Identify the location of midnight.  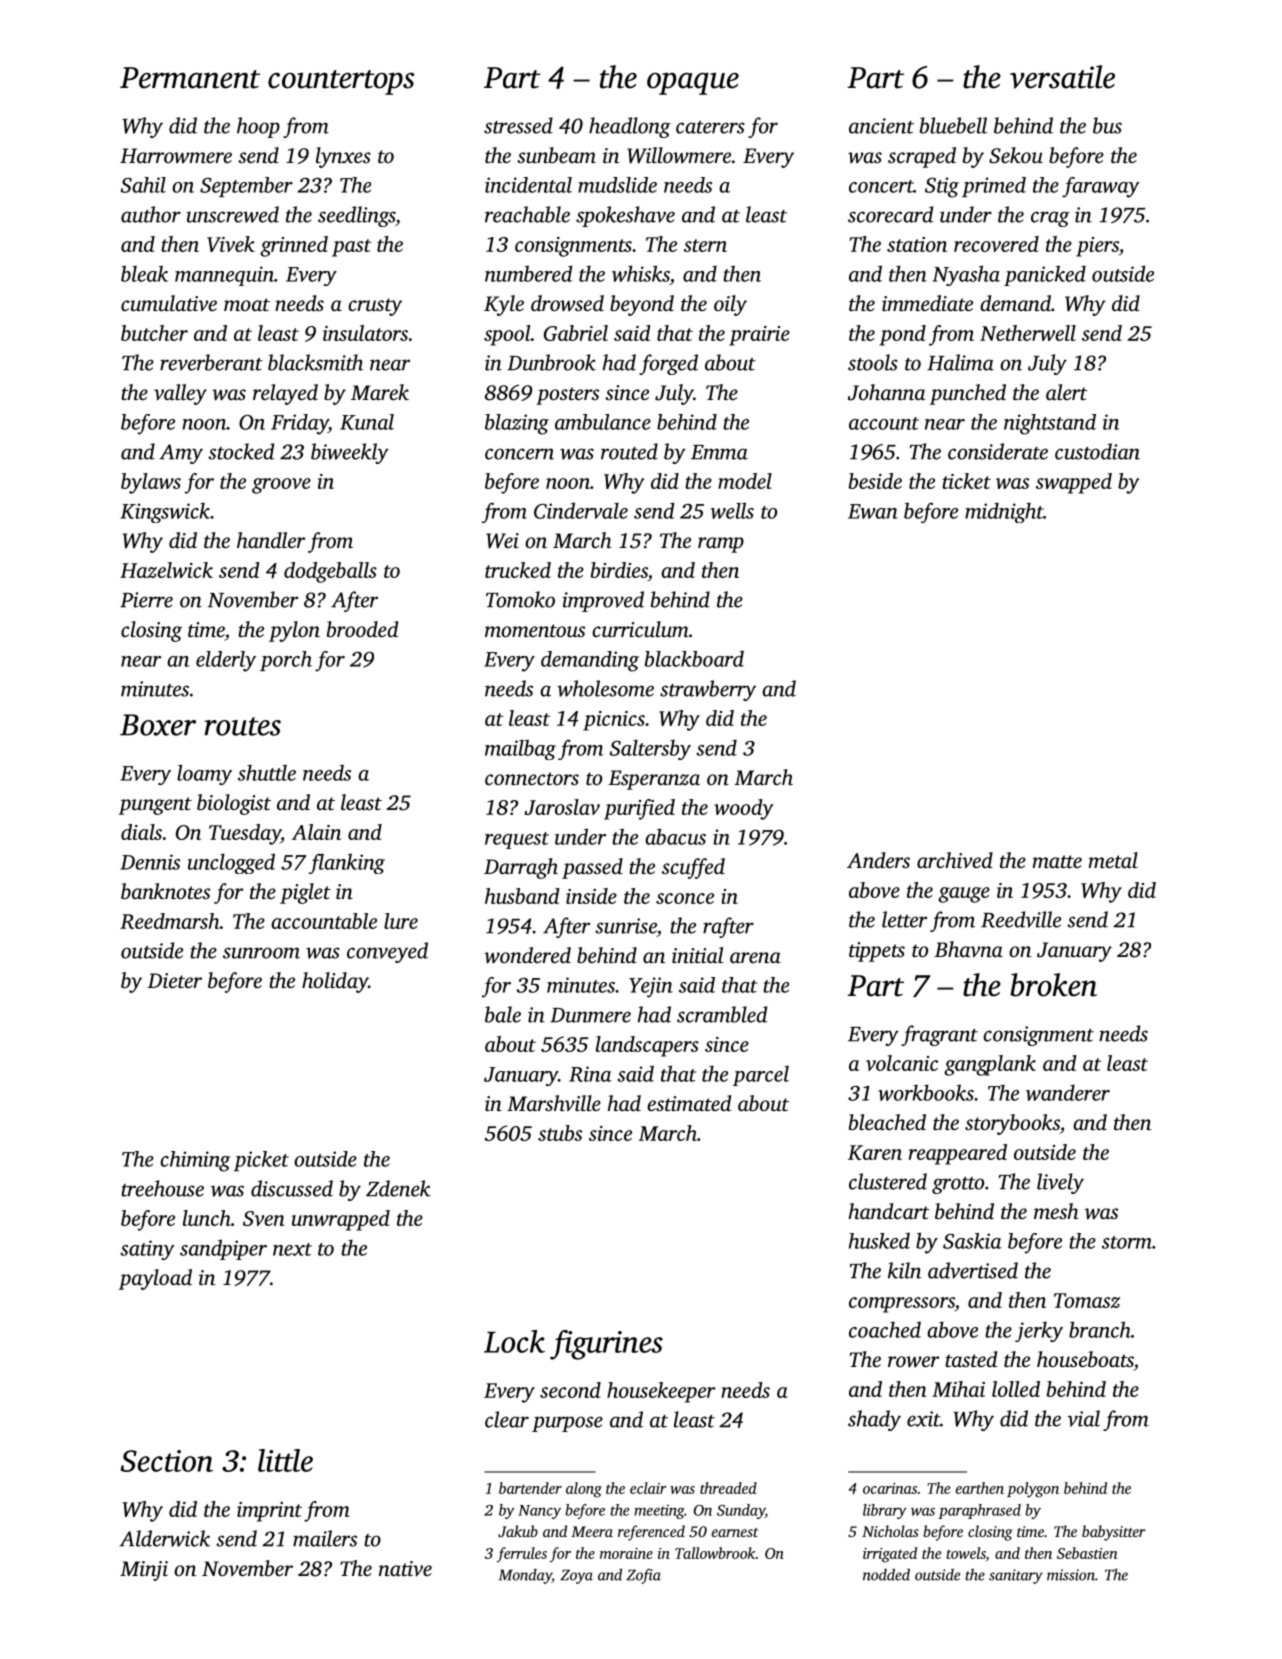
(1004, 512).
